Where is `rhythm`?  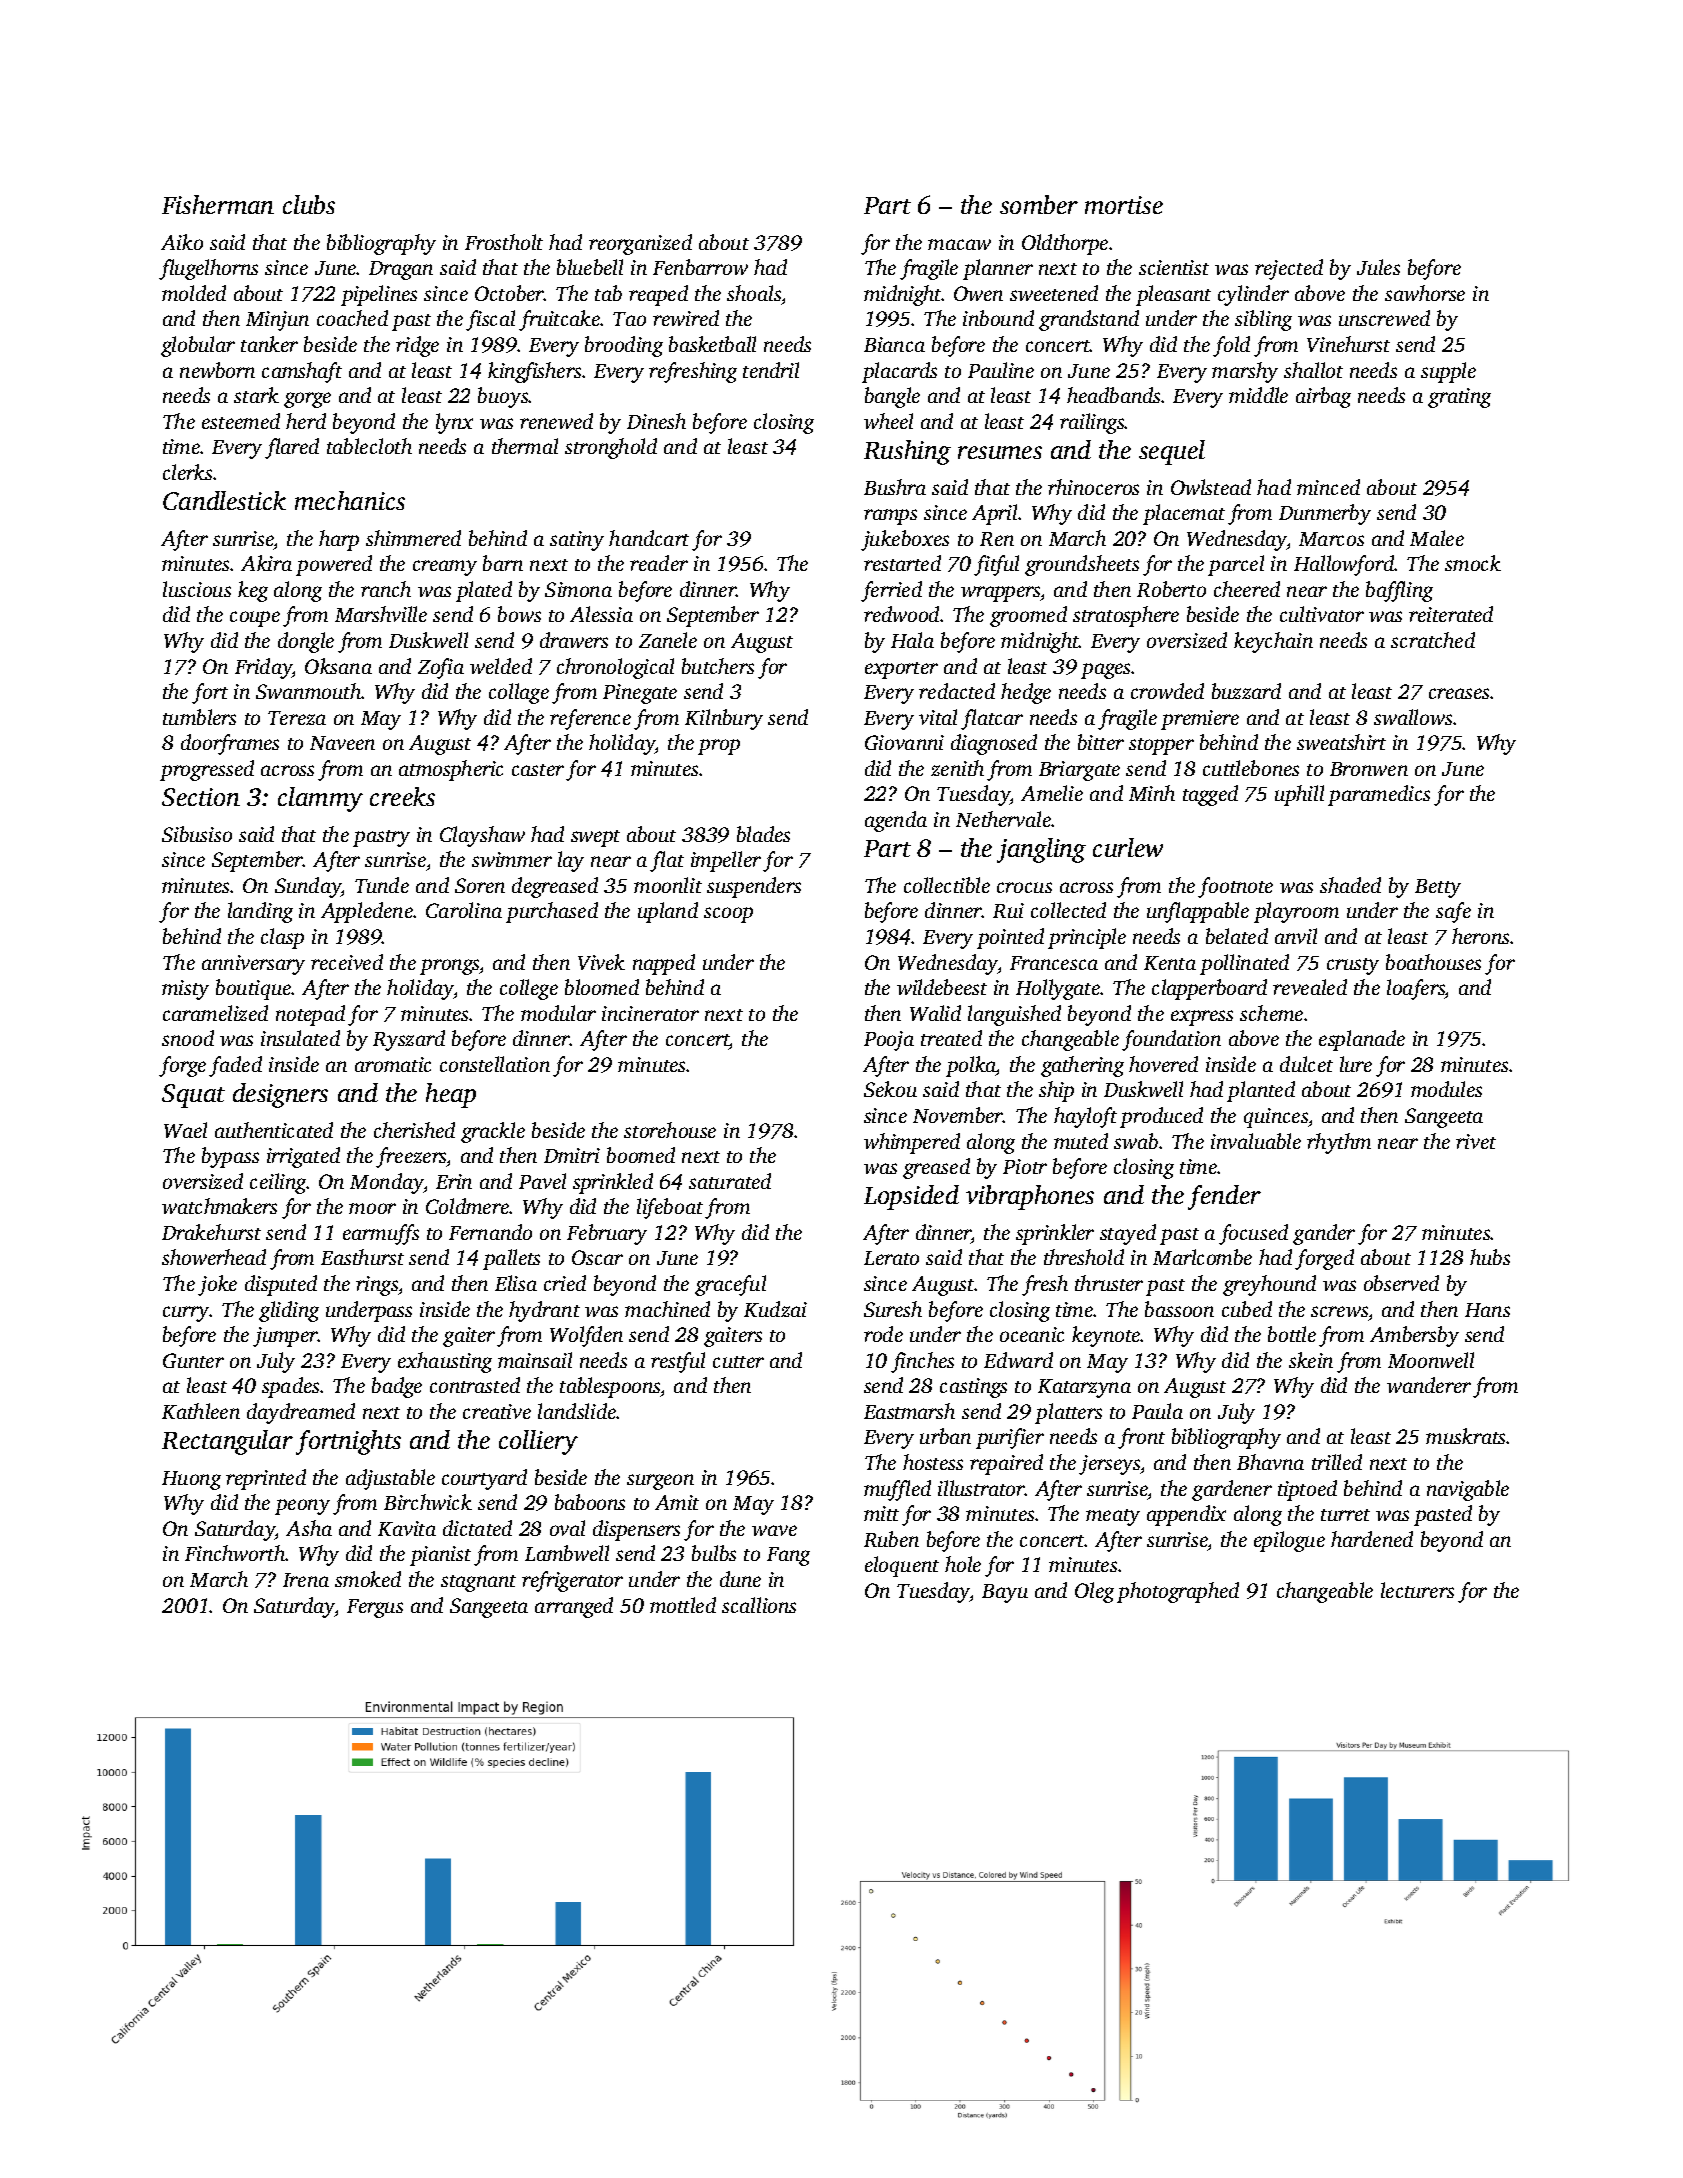
rhythm is located at coordinates (1339, 1143).
